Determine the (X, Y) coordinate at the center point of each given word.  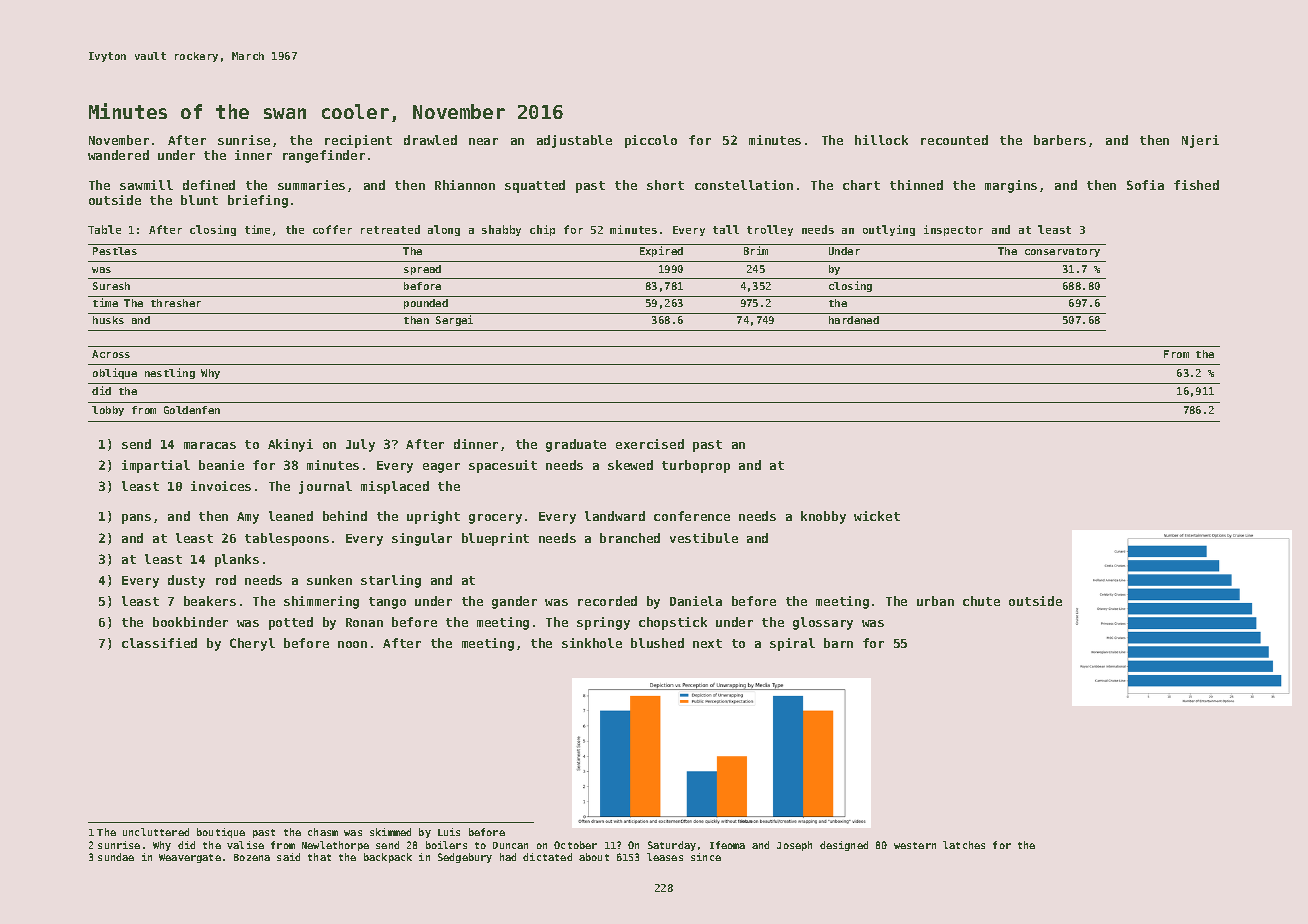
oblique (115, 373)
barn (838, 643)
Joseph (794, 846)
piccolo (651, 141)
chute (981, 601)
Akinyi (290, 445)
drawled (430, 140)
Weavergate (190, 858)
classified (159, 643)
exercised (650, 444)
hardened (854, 320)
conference (692, 516)
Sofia (1145, 185)
